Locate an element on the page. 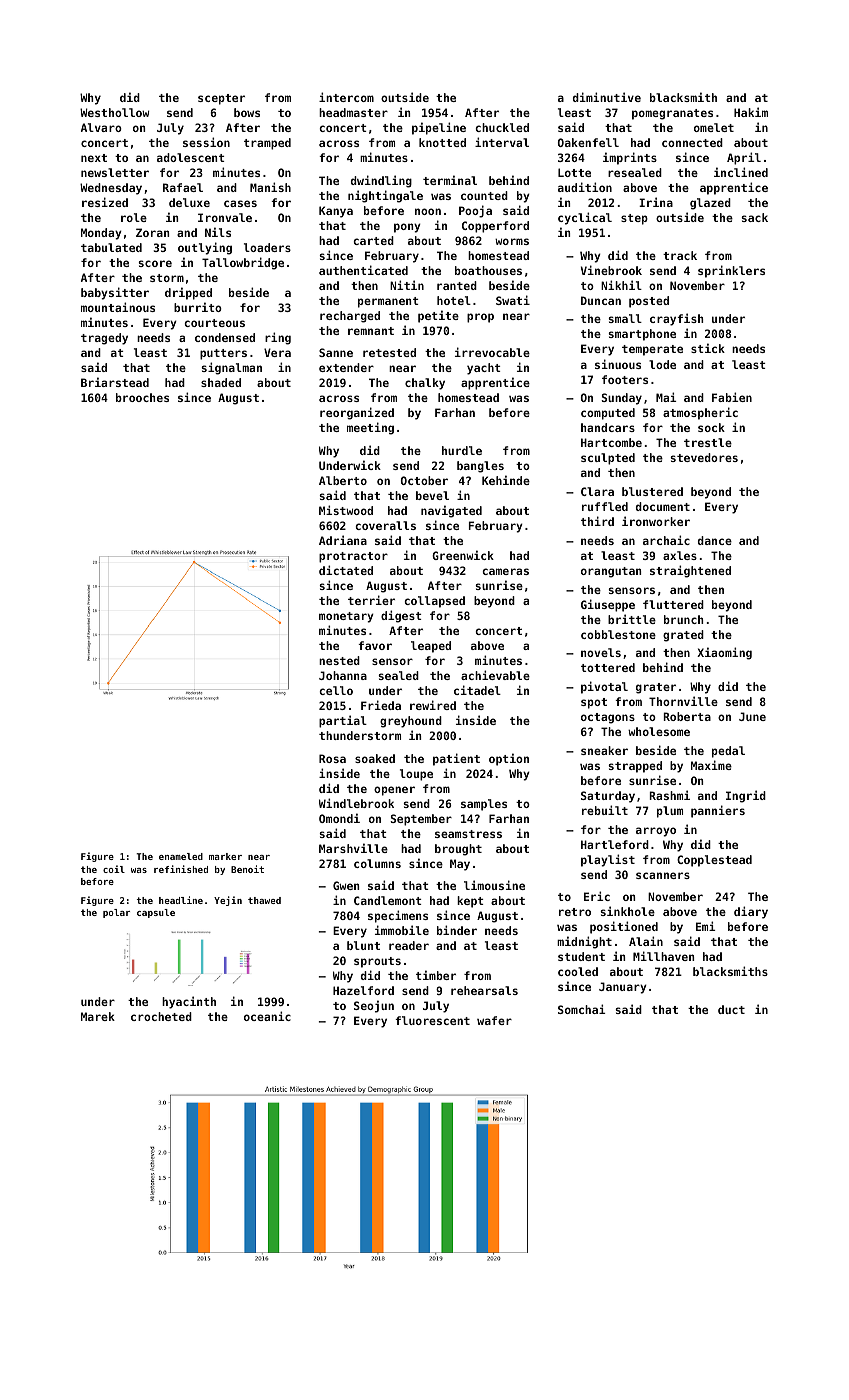  brooches is located at coordinates (142, 397).
